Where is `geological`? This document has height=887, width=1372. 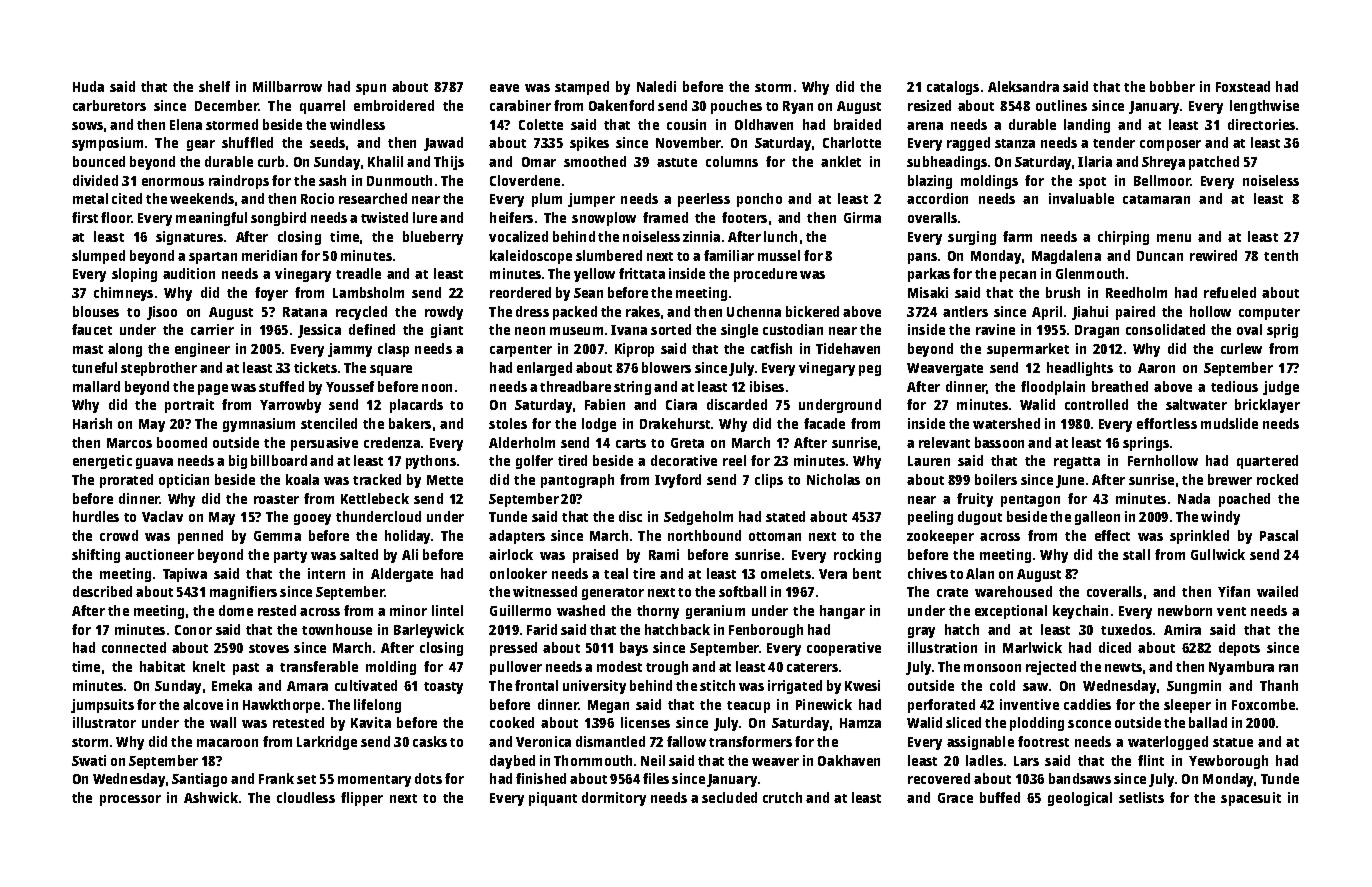
geological is located at coordinates (1080, 799).
